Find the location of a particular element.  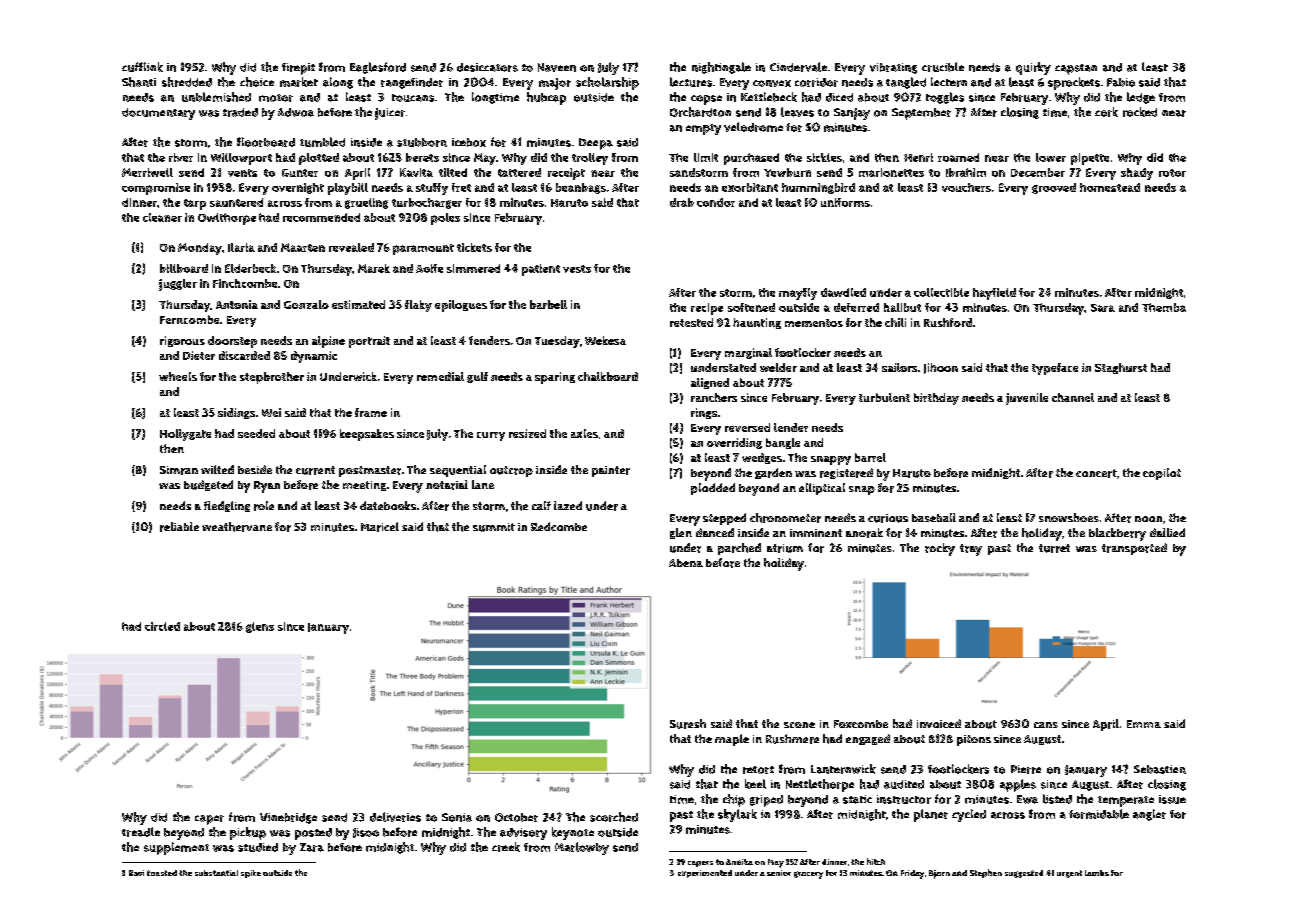

Merriwell is located at coordinates (147, 172).
